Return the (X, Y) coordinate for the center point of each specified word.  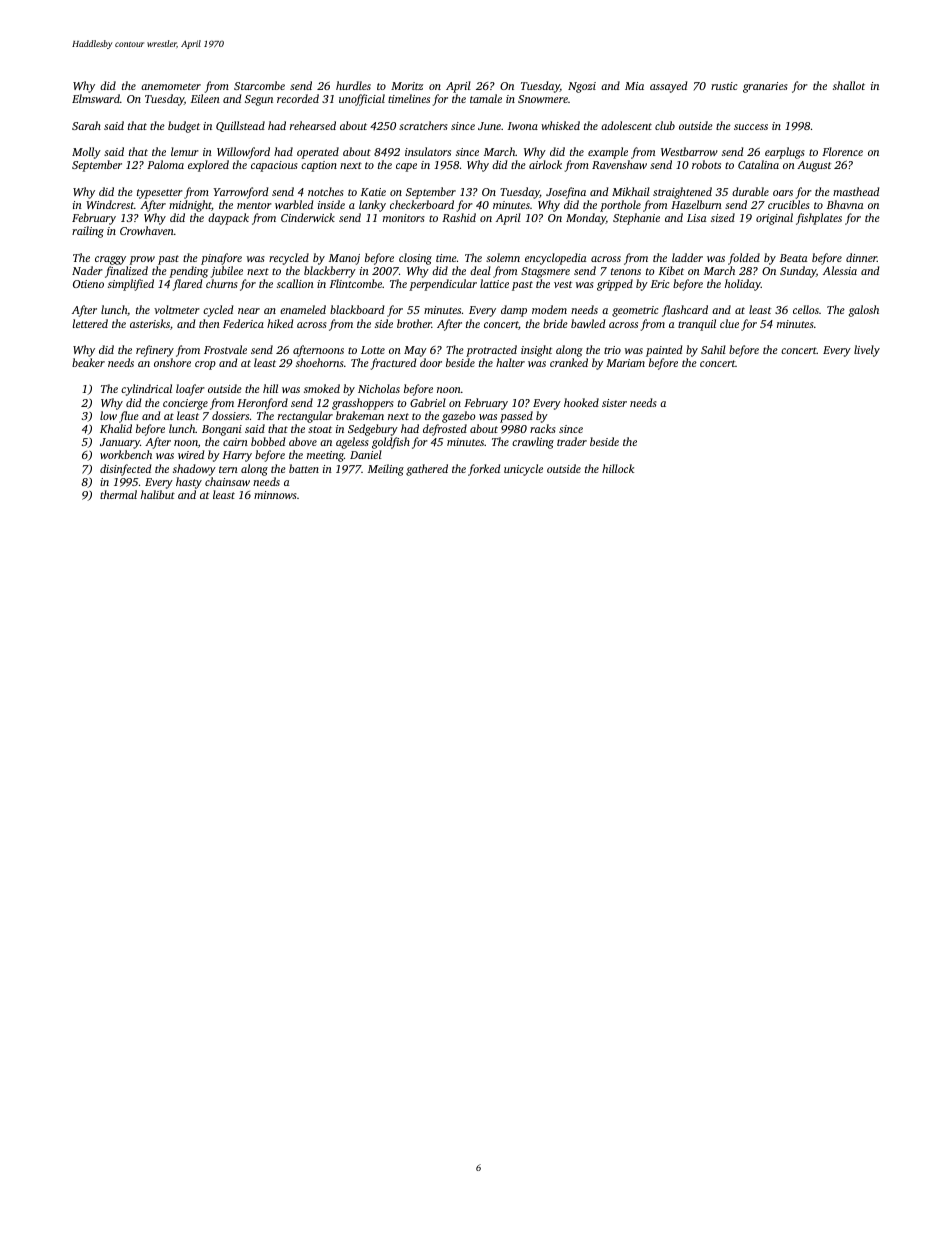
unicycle (523, 470)
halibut (158, 494)
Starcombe (259, 85)
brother (414, 323)
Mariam (625, 363)
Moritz (407, 86)
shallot (849, 85)
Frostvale (225, 349)
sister (614, 403)
